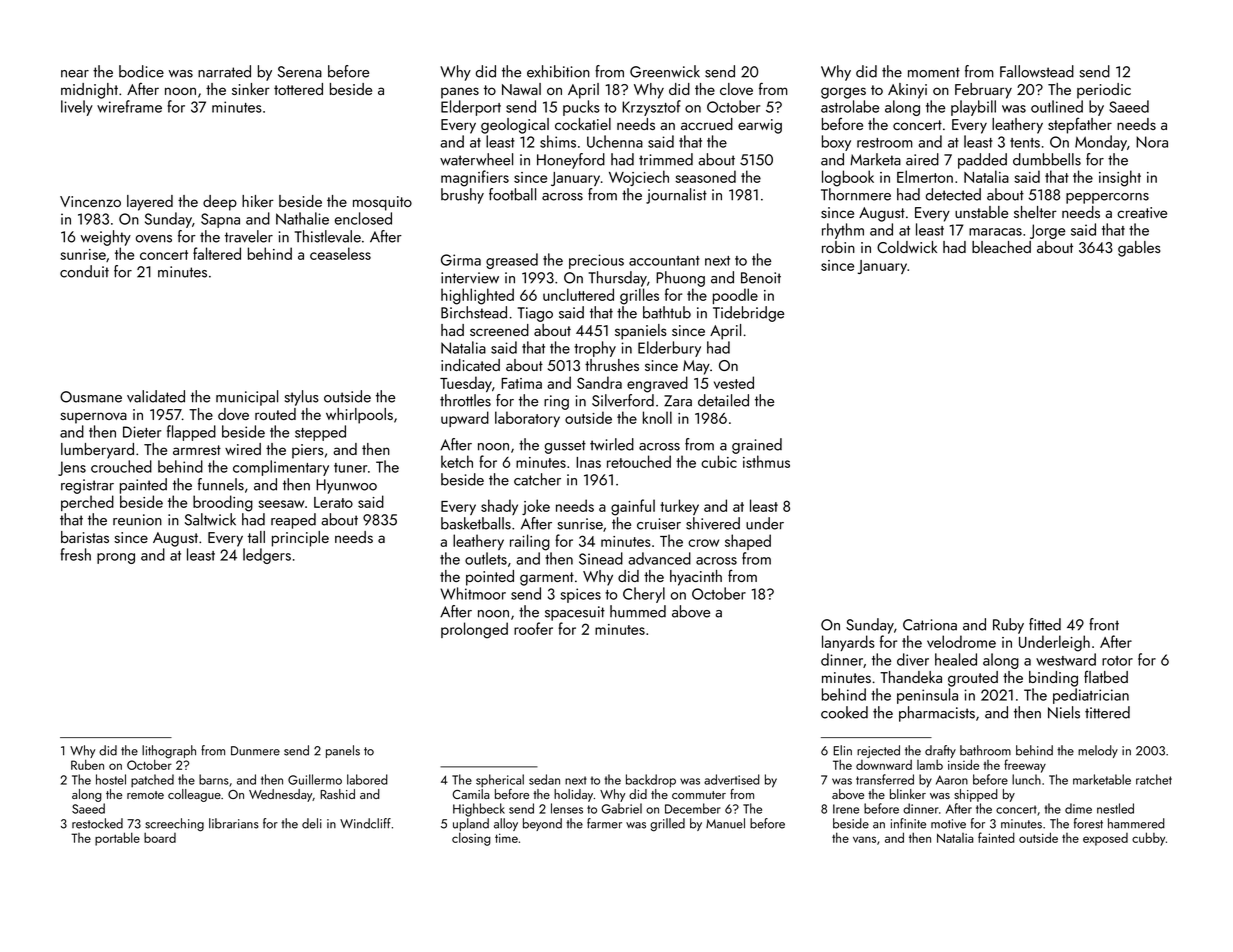  What do you see at coordinates (224, 71) in the image?
I see `narrated` at bounding box center [224, 71].
